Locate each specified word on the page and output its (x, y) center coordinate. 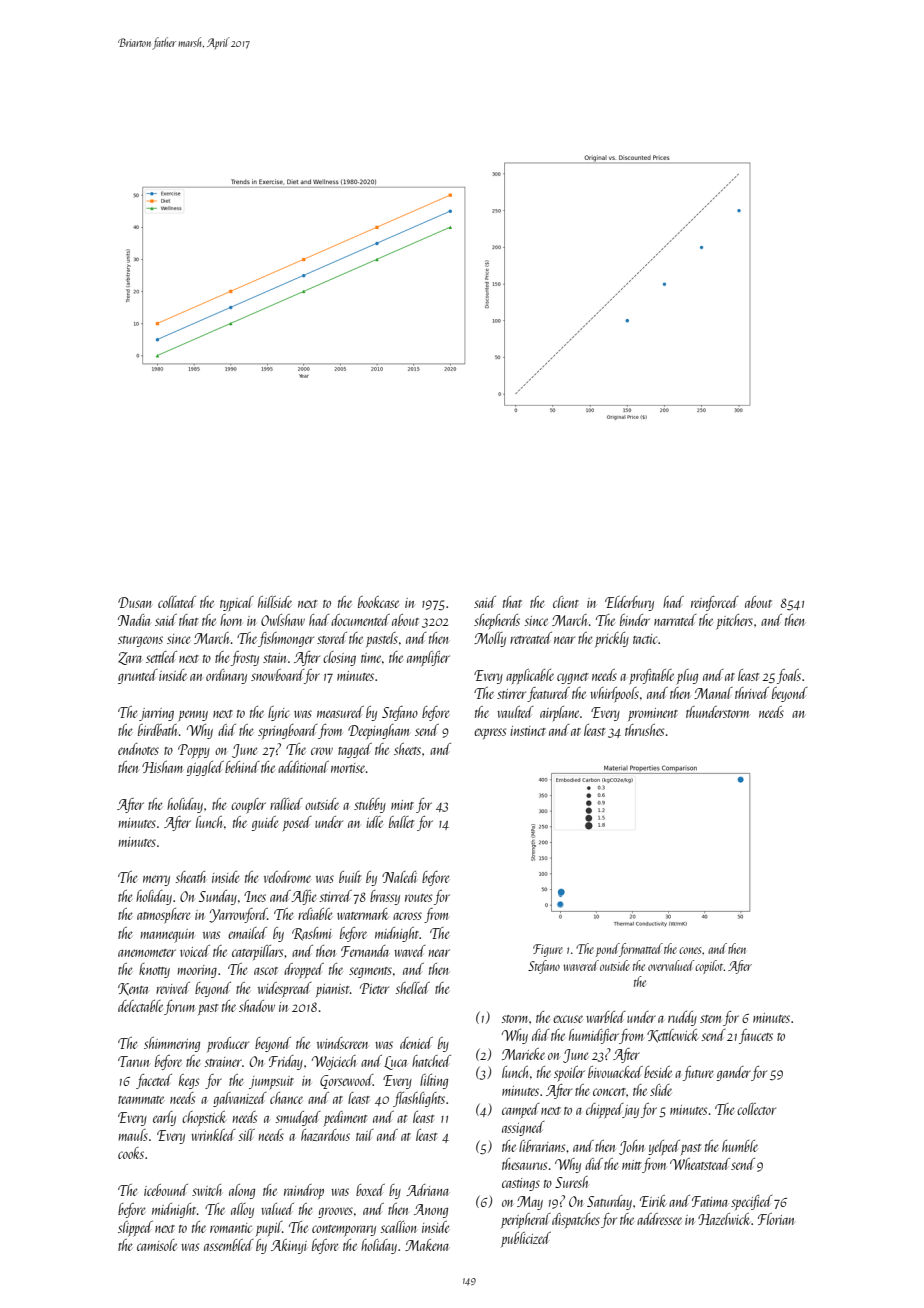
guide (265, 823)
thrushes (644, 730)
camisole (157, 1245)
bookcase (378, 602)
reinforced (715, 603)
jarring (156, 714)
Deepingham (378, 731)
